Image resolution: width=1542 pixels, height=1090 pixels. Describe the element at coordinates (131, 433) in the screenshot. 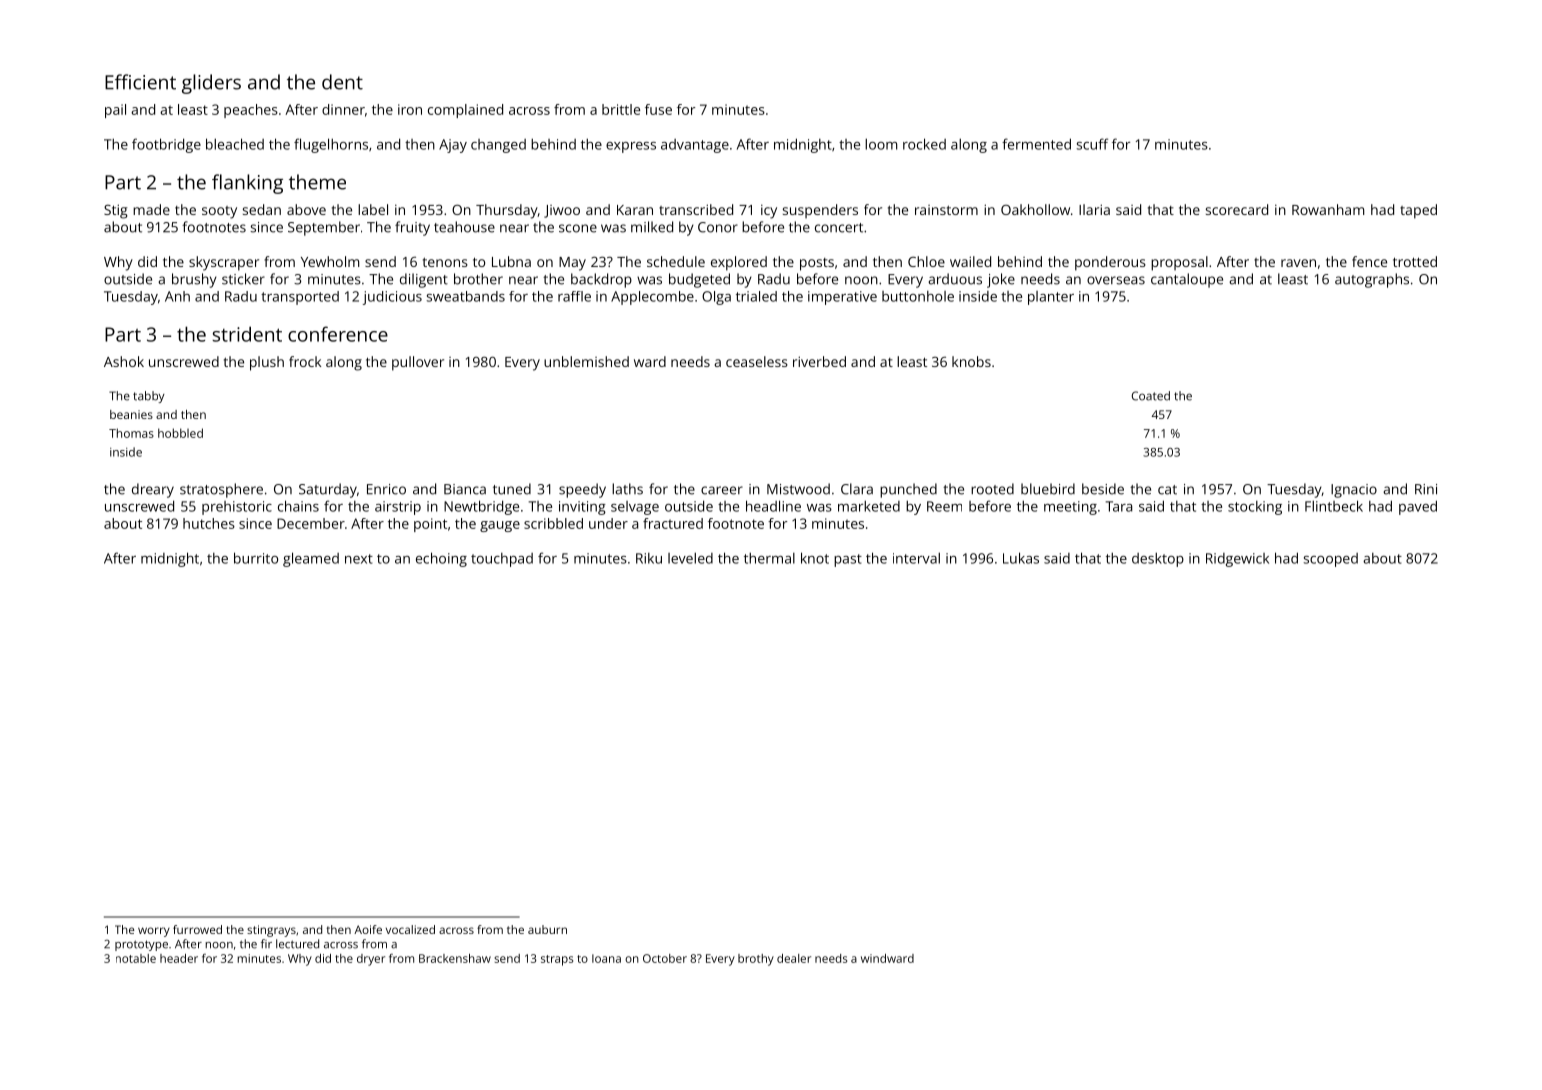

I see `Thomas` at that location.
